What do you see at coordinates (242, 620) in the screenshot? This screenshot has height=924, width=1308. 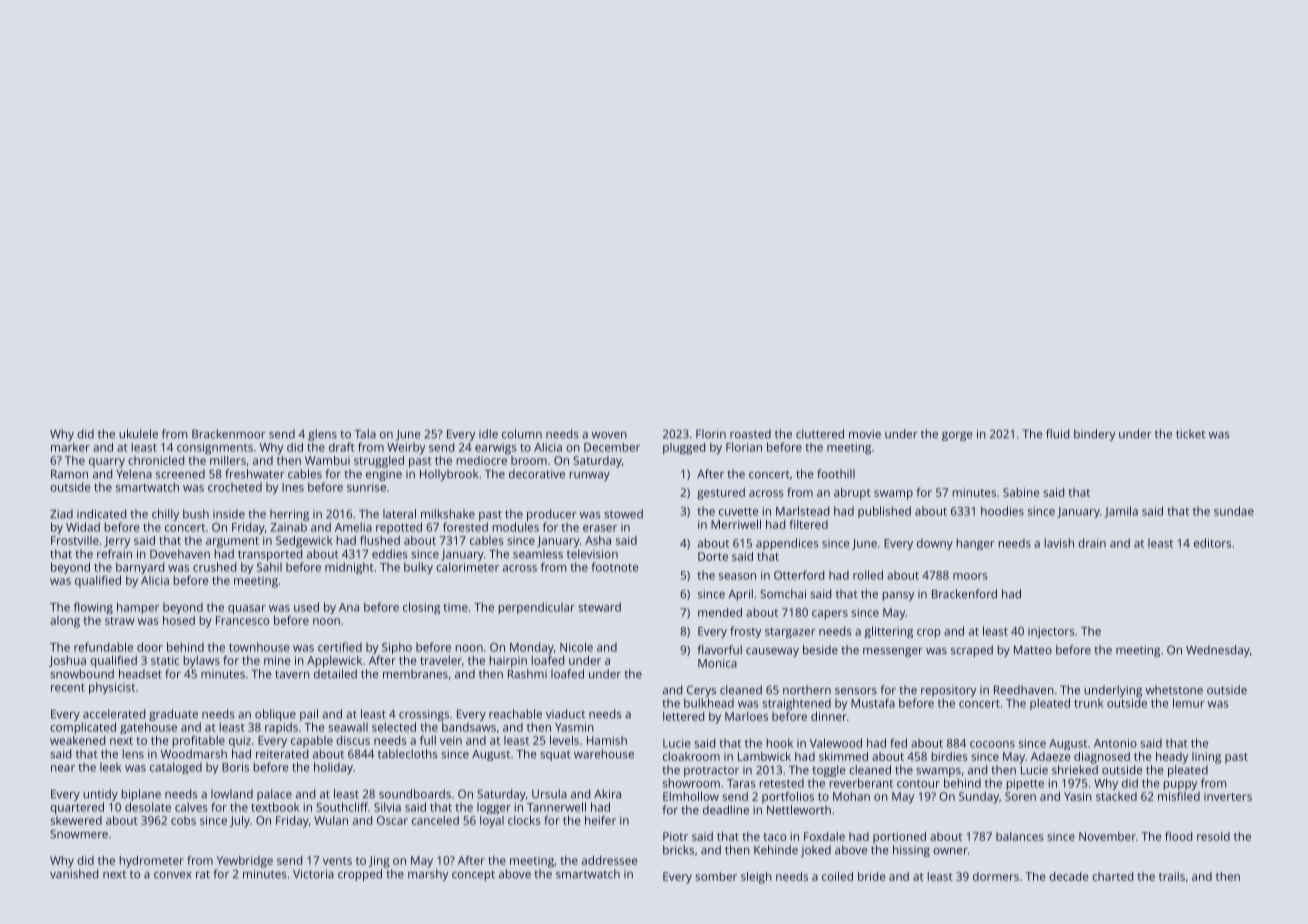 I see `Francesco` at bounding box center [242, 620].
